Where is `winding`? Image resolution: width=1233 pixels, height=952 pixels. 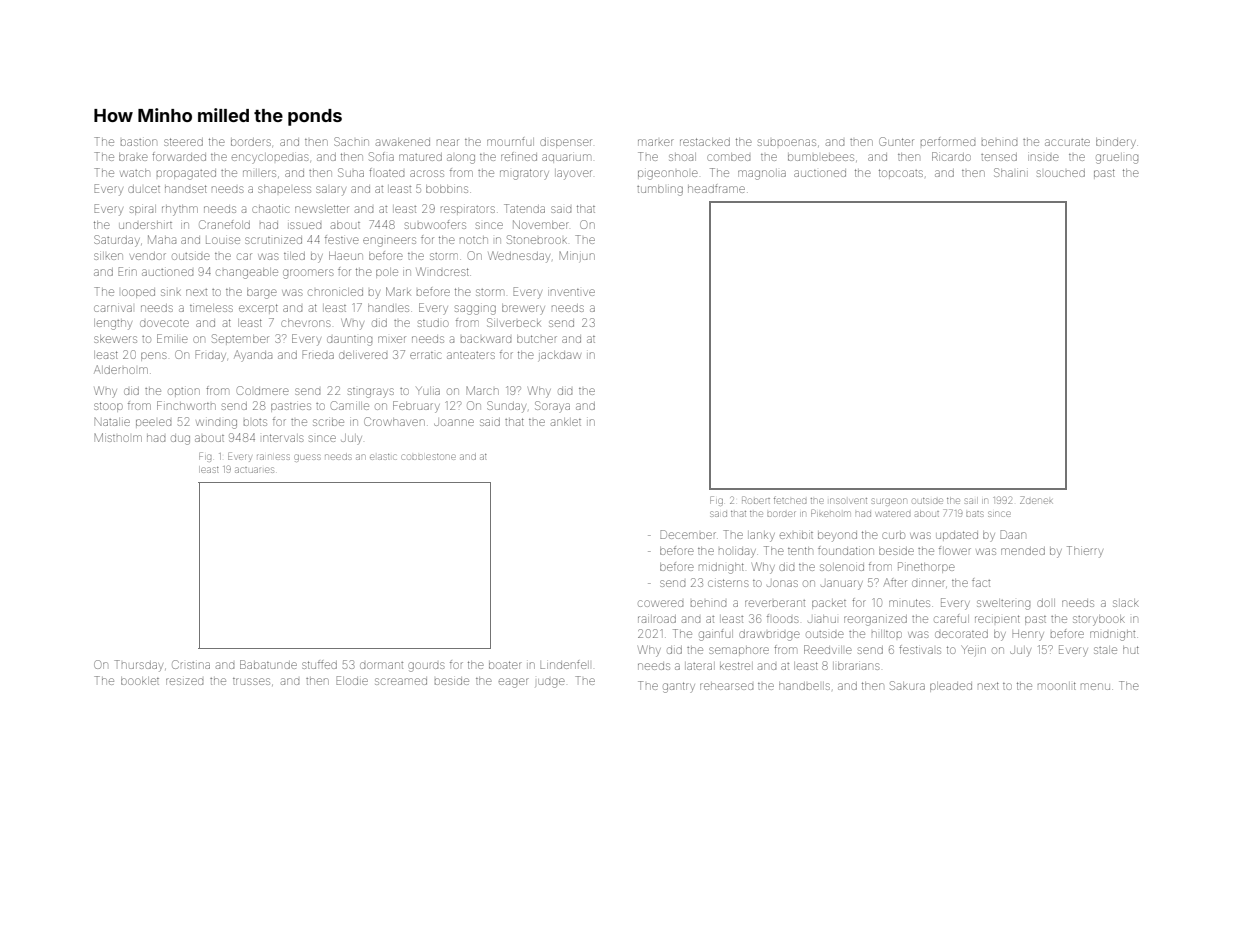
winding is located at coordinates (216, 424).
